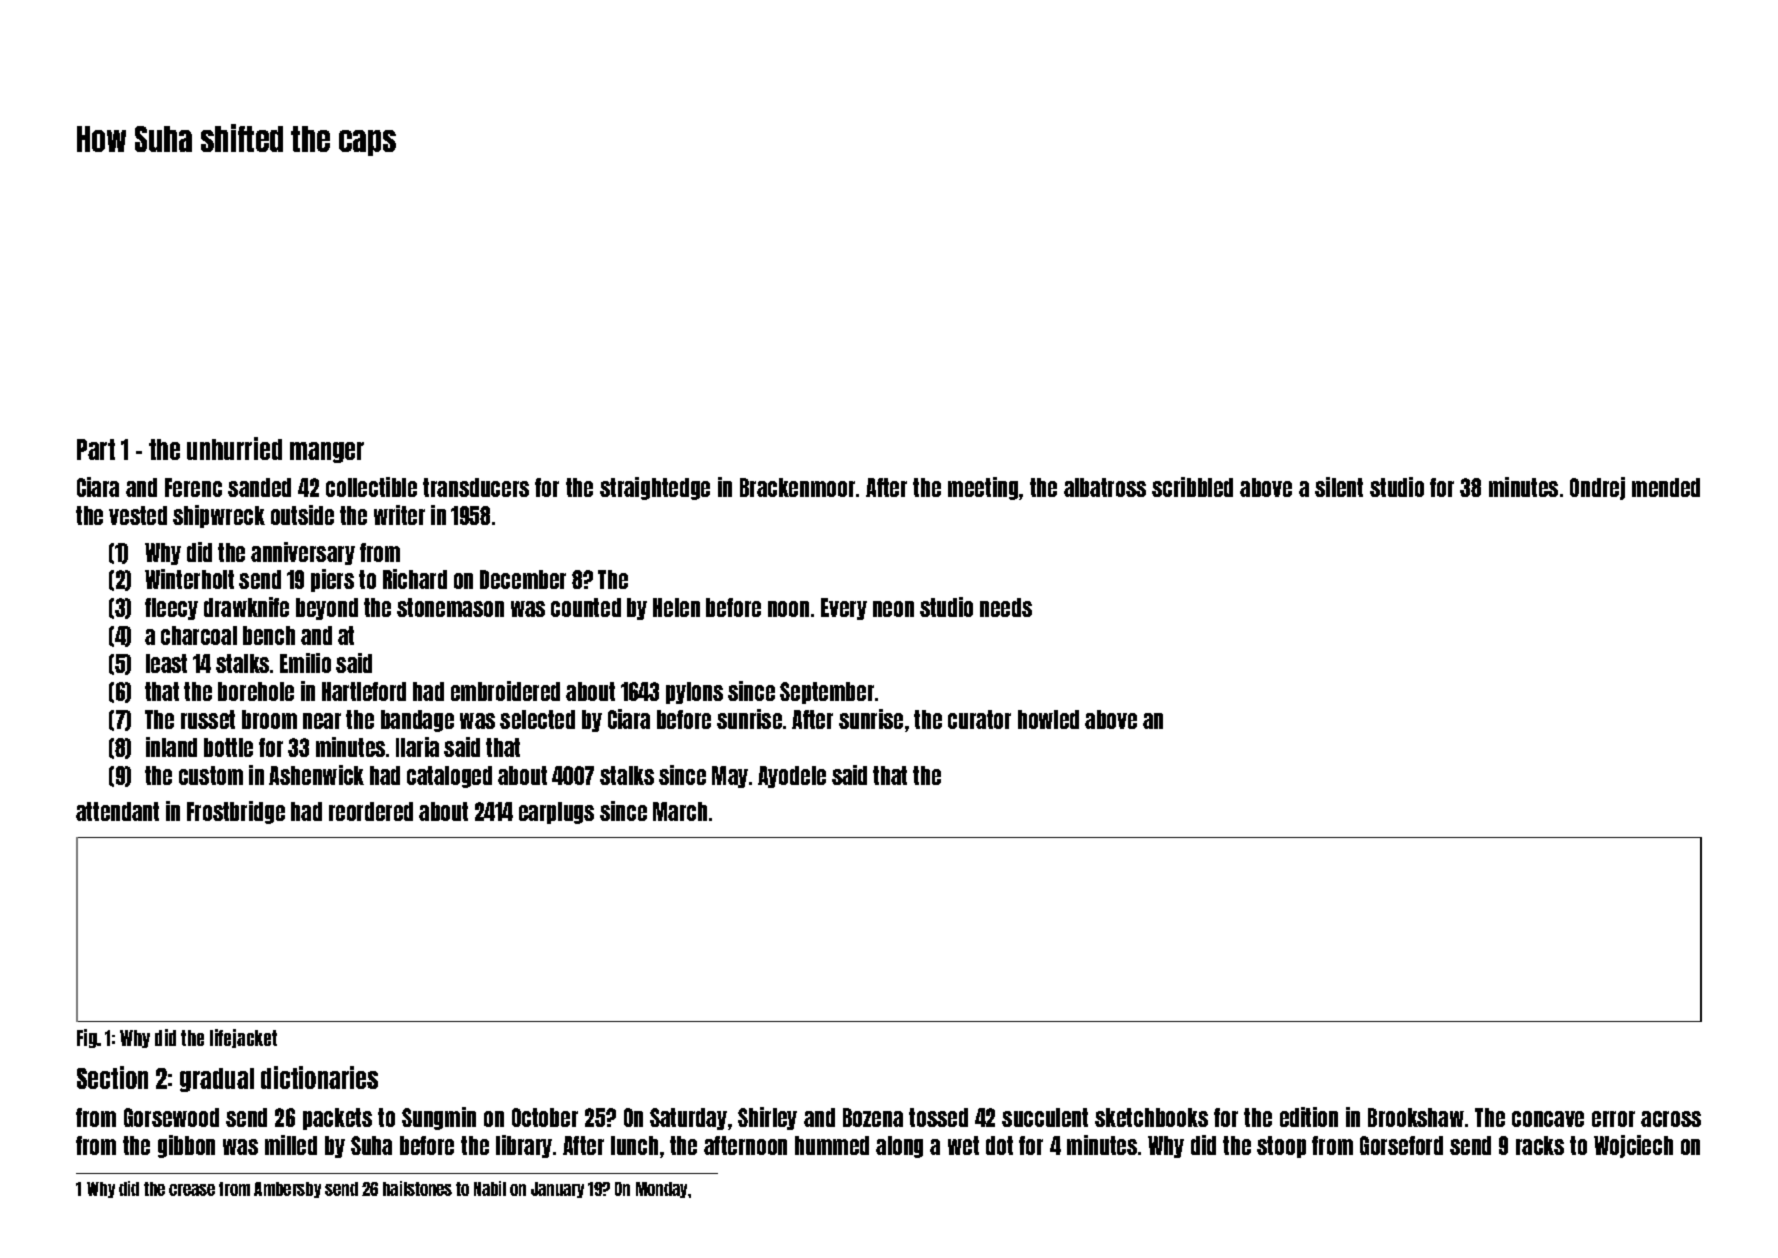 This document has width=1778, height=1258. Describe the element at coordinates (1666, 487) in the document. I see `mended` at that location.
